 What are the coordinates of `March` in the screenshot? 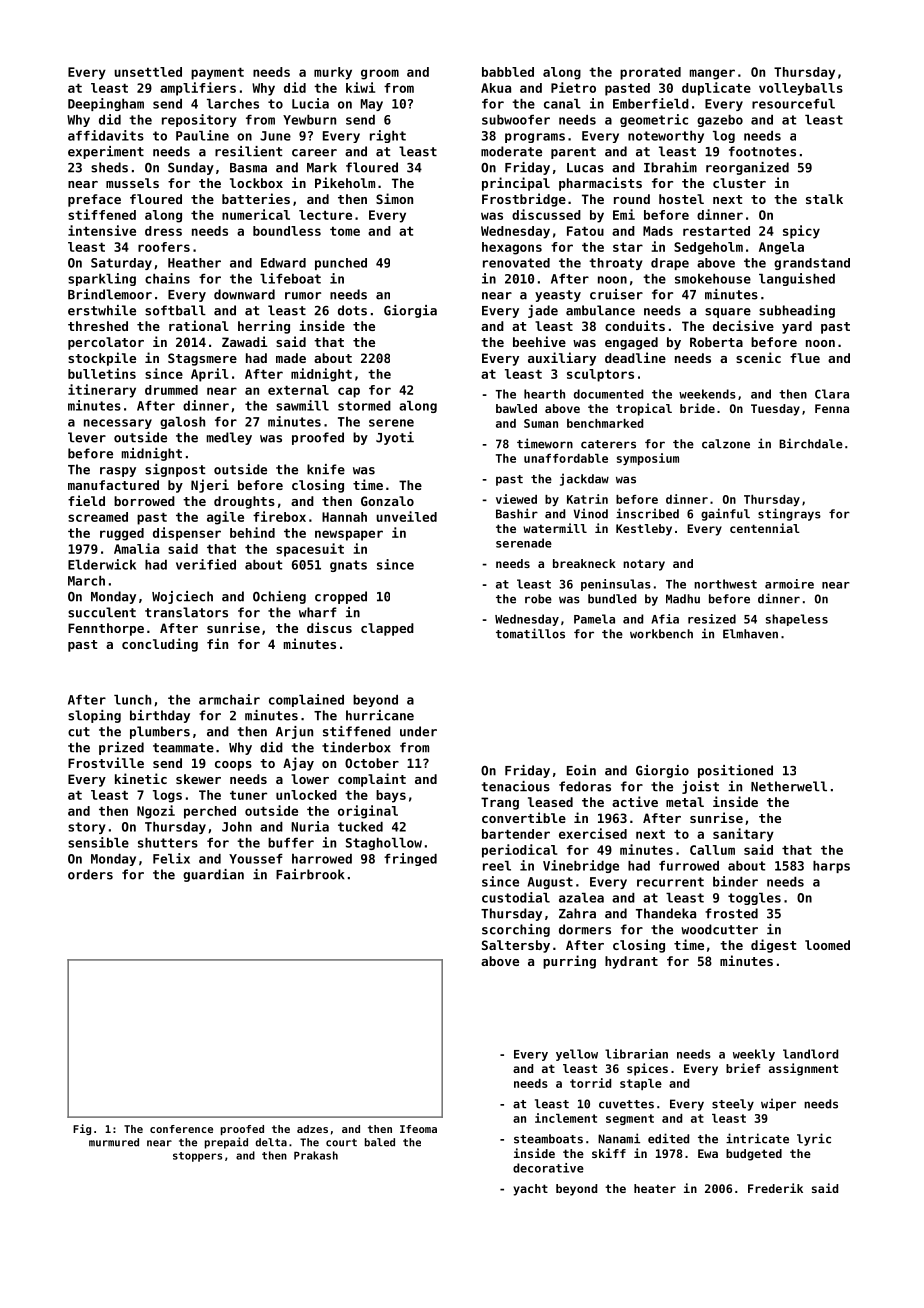 It's located at (86, 581).
